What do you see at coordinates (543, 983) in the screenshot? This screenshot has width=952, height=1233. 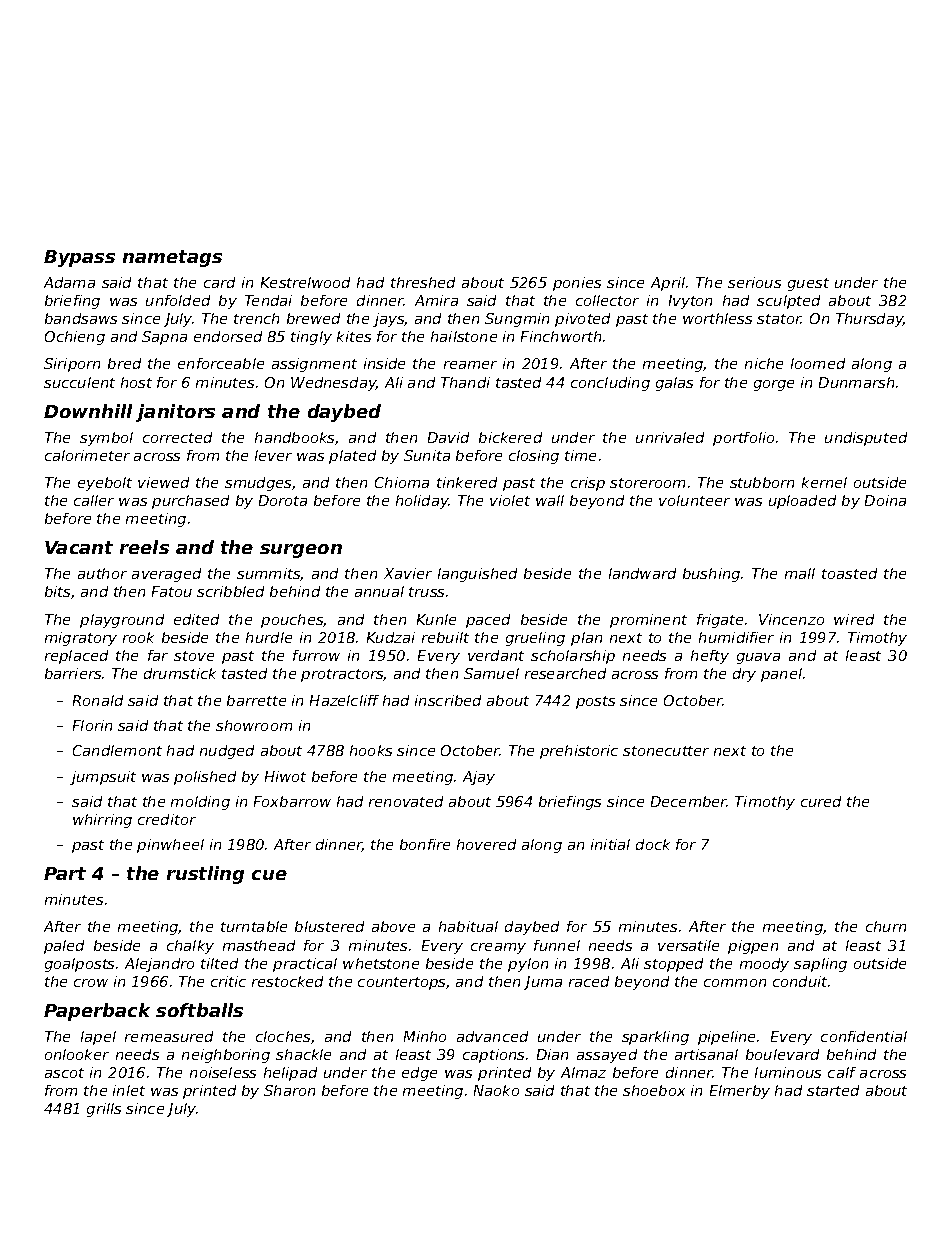 I see `Juma` at bounding box center [543, 983].
